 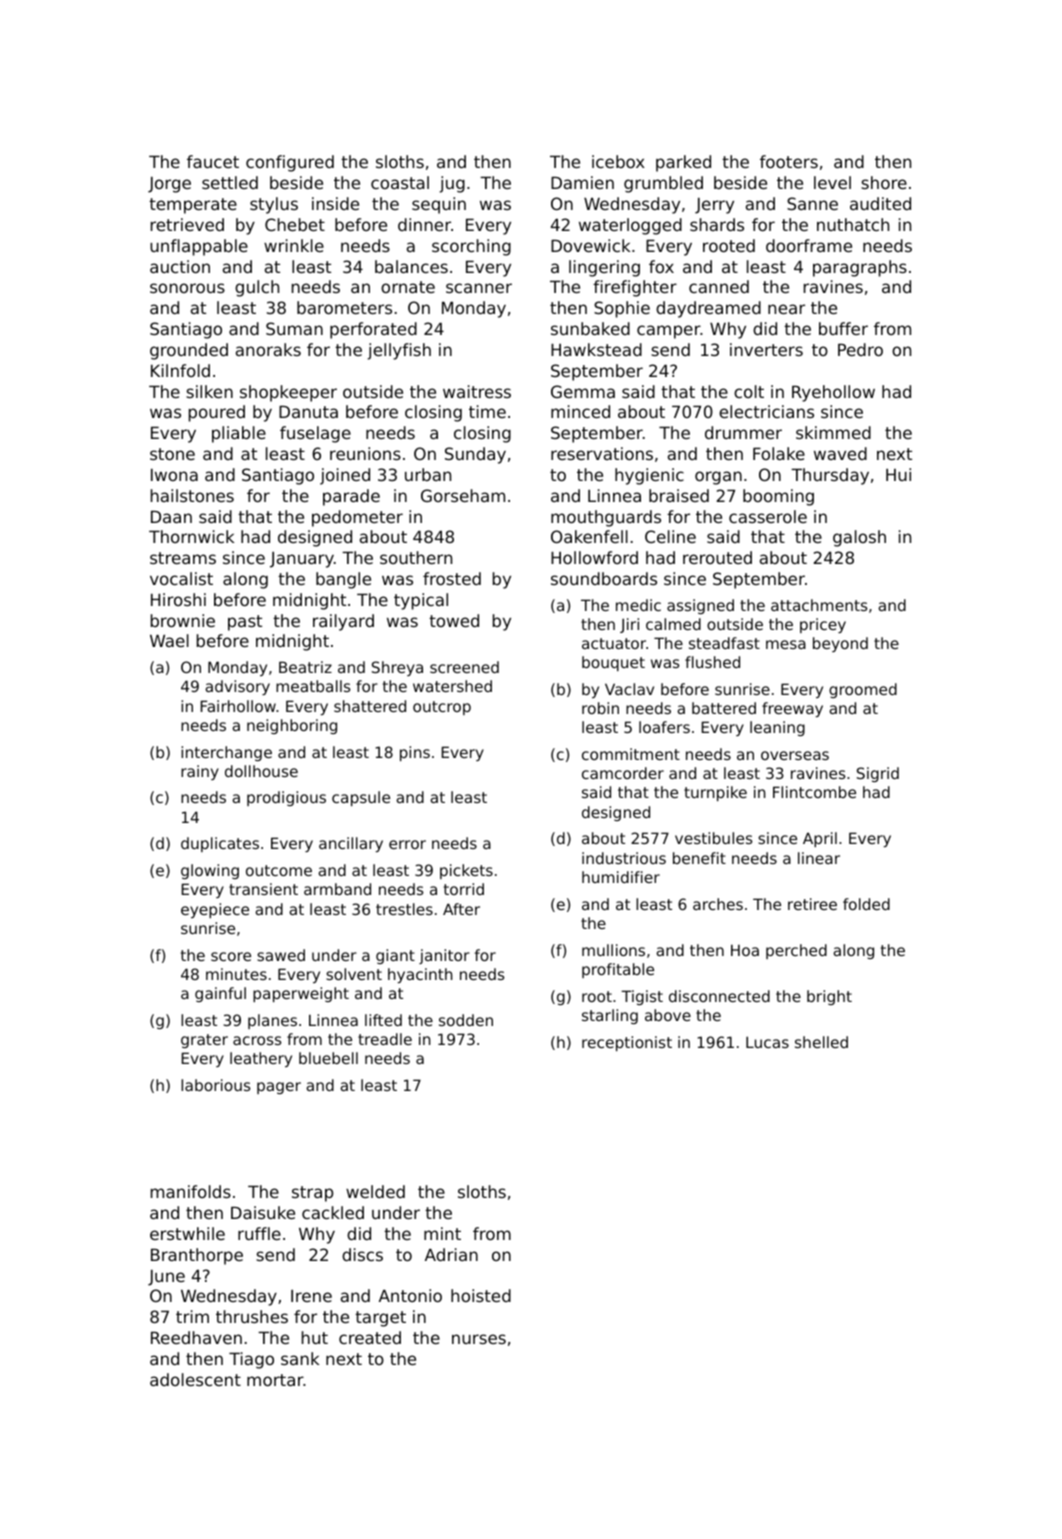 I want to click on nurses, so click(x=479, y=1339).
